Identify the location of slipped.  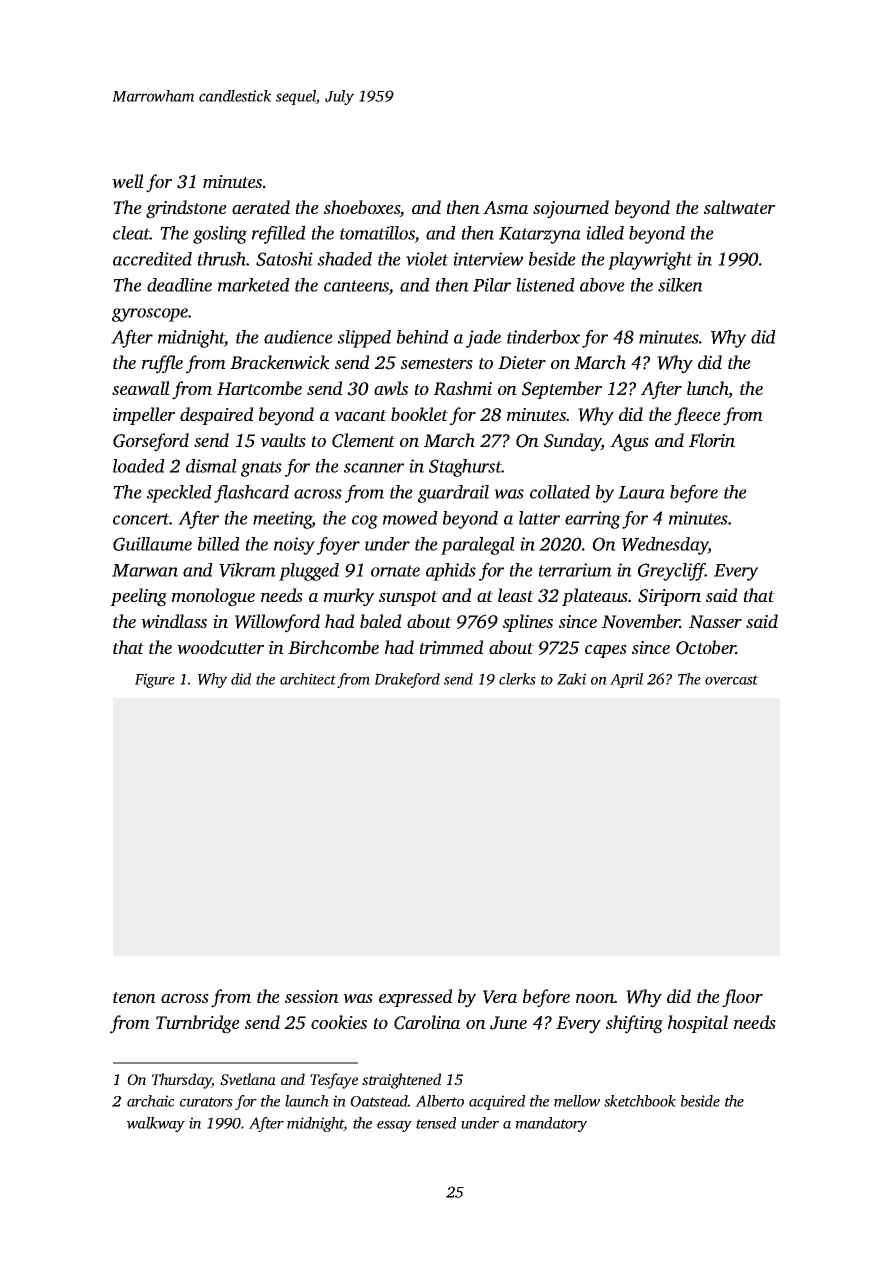
(364, 339).
